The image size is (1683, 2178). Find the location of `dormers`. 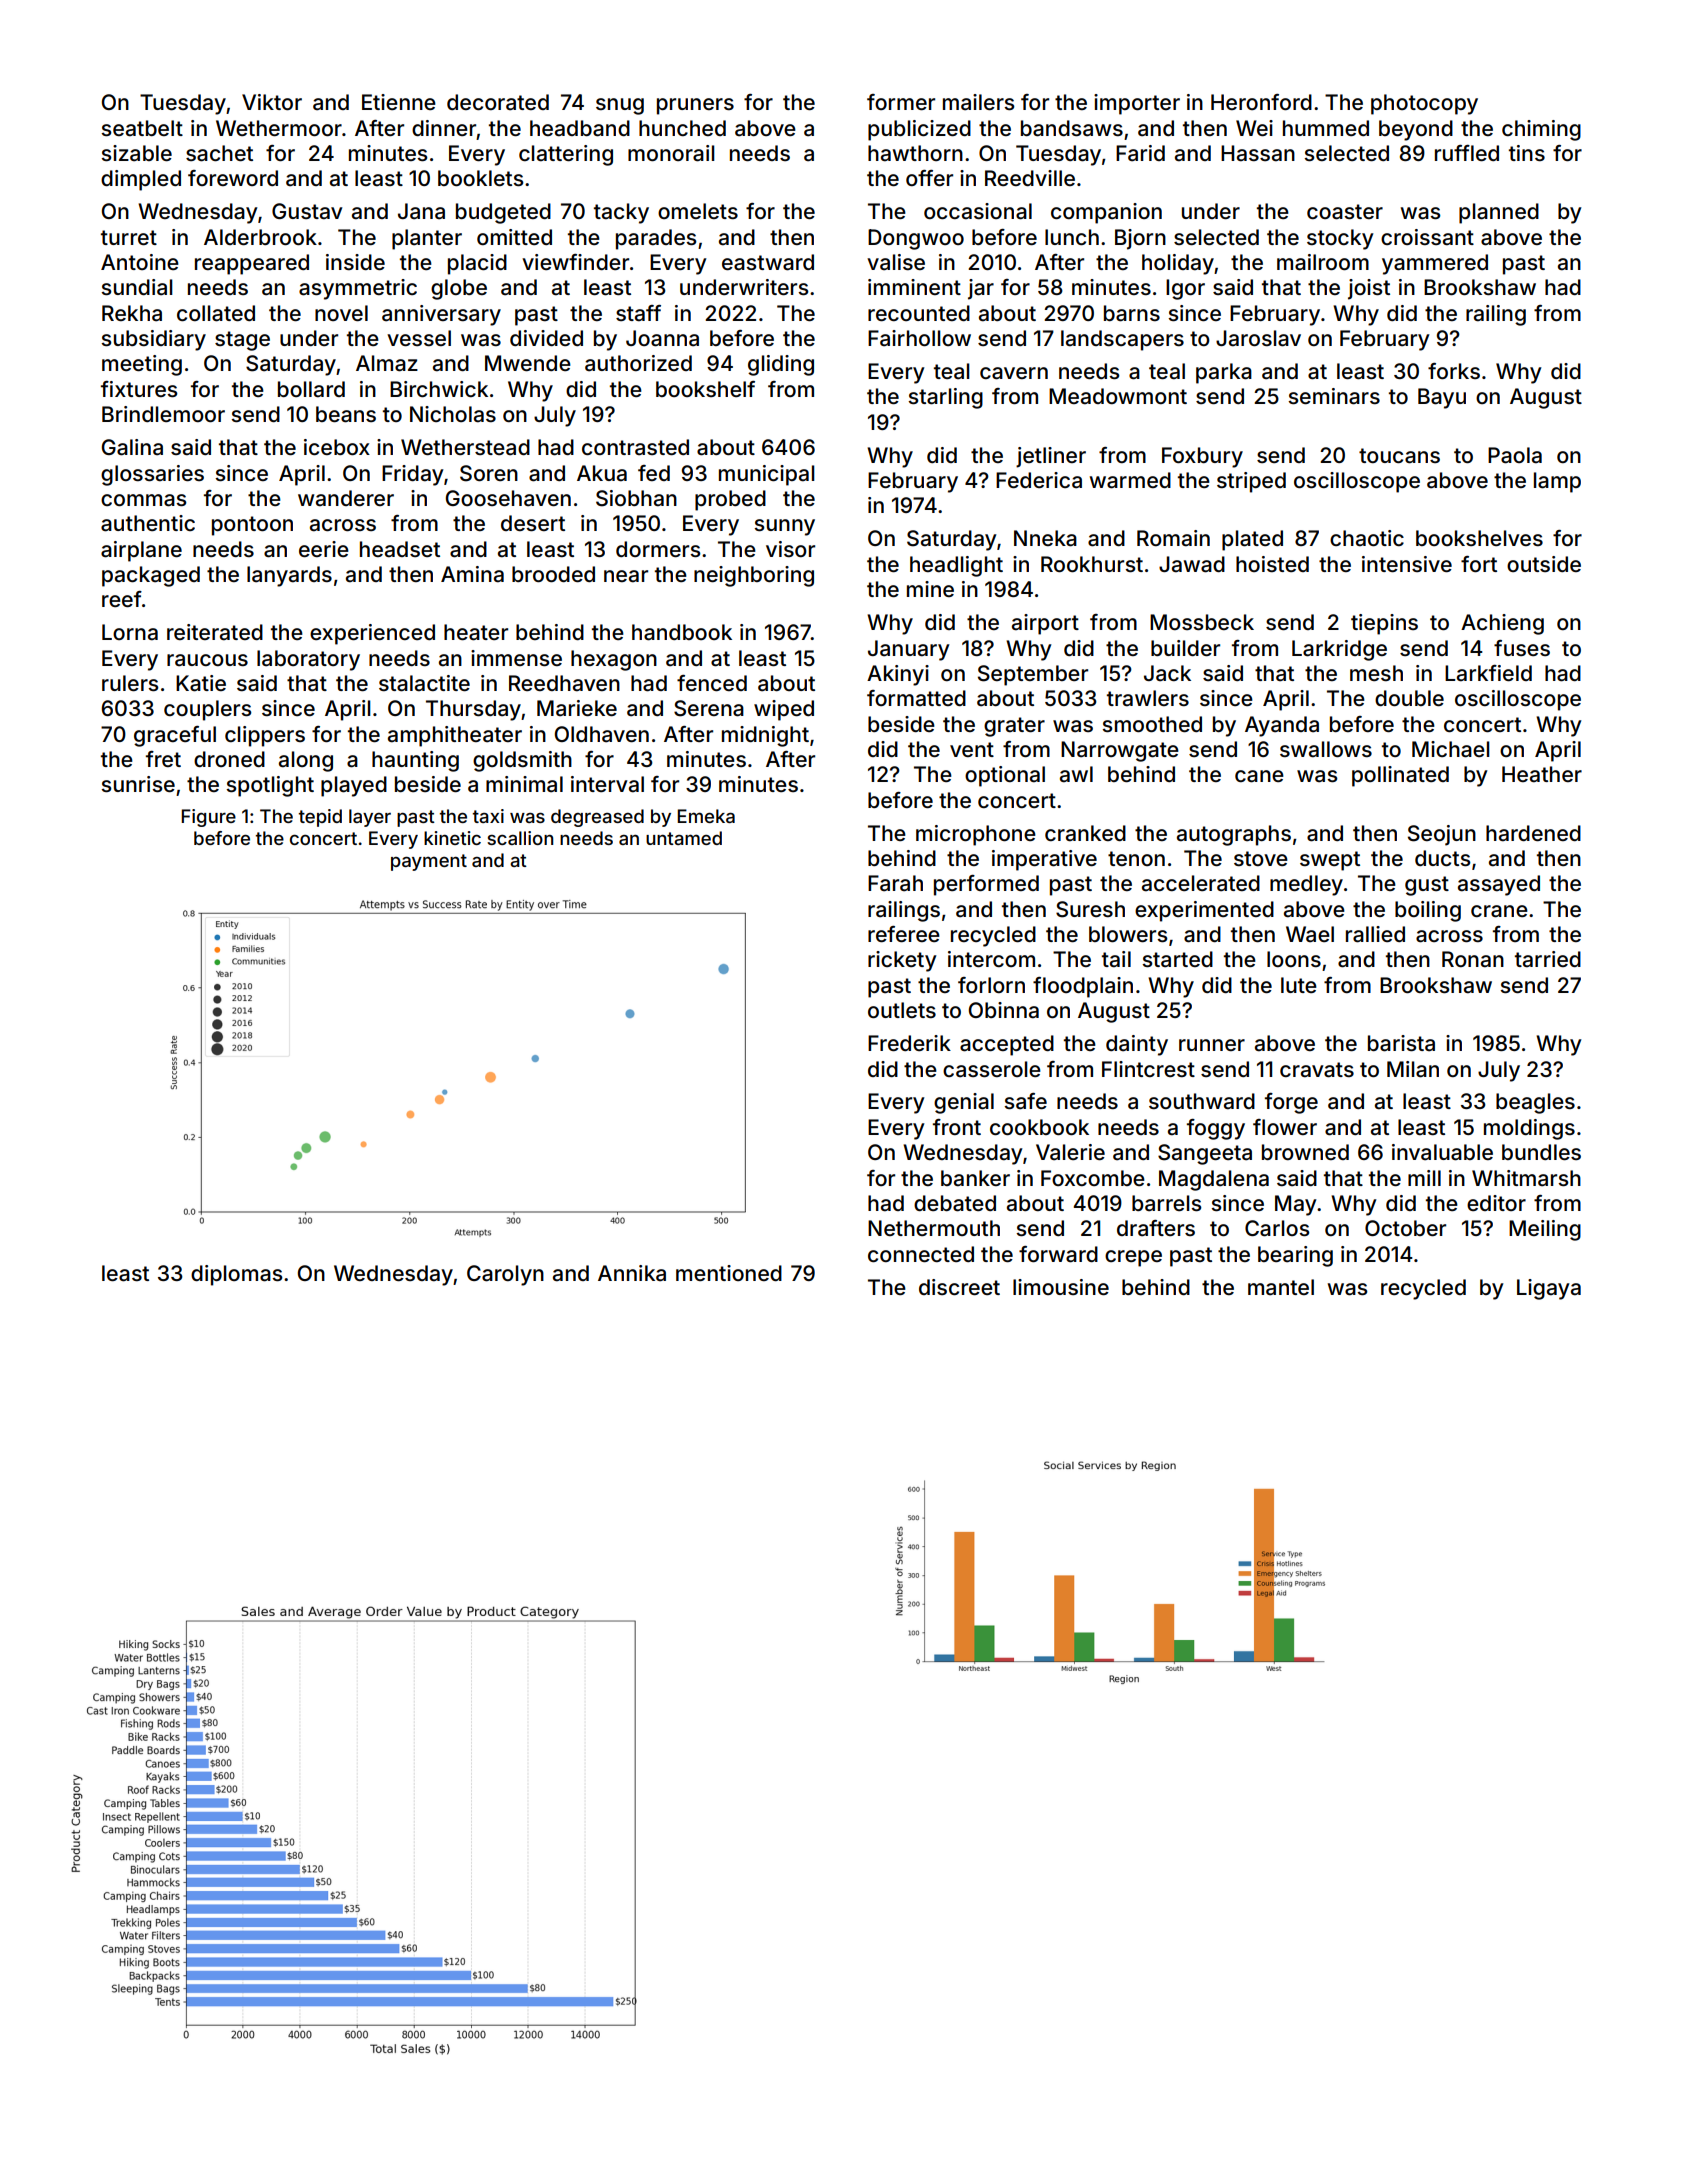

dormers is located at coordinates (658, 549).
